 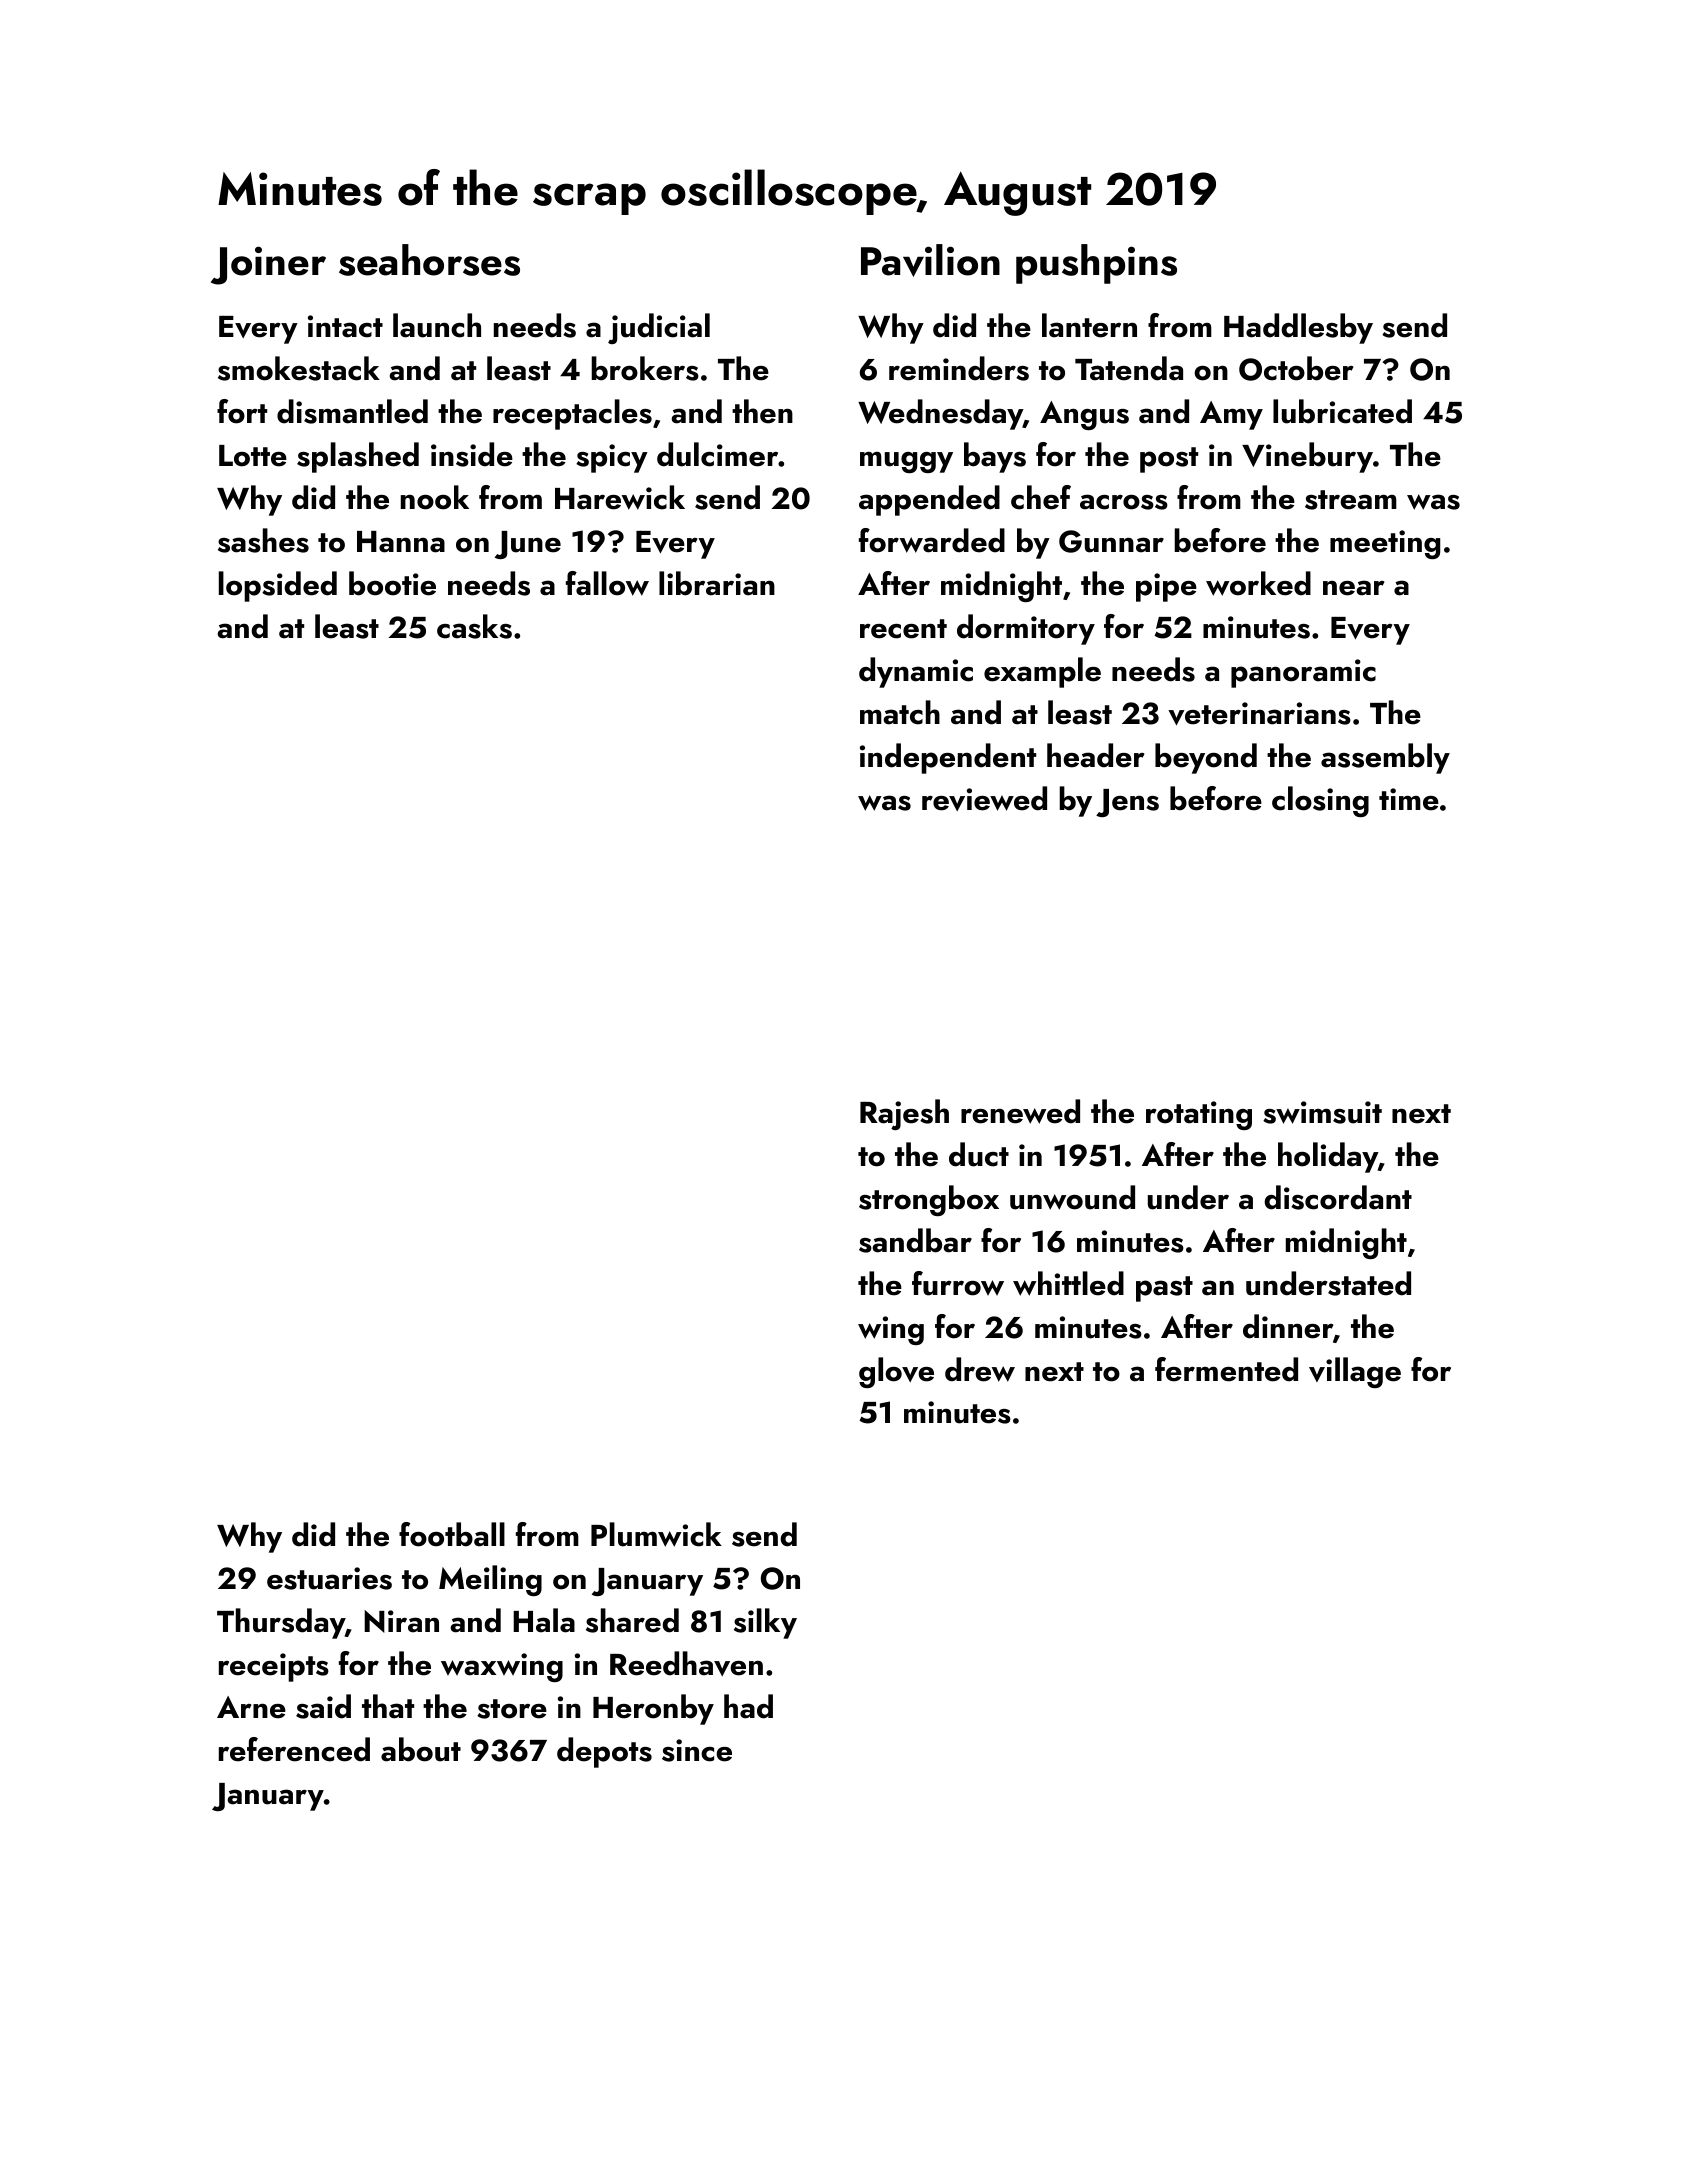 What do you see at coordinates (697, 1750) in the document?
I see `since` at bounding box center [697, 1750].
